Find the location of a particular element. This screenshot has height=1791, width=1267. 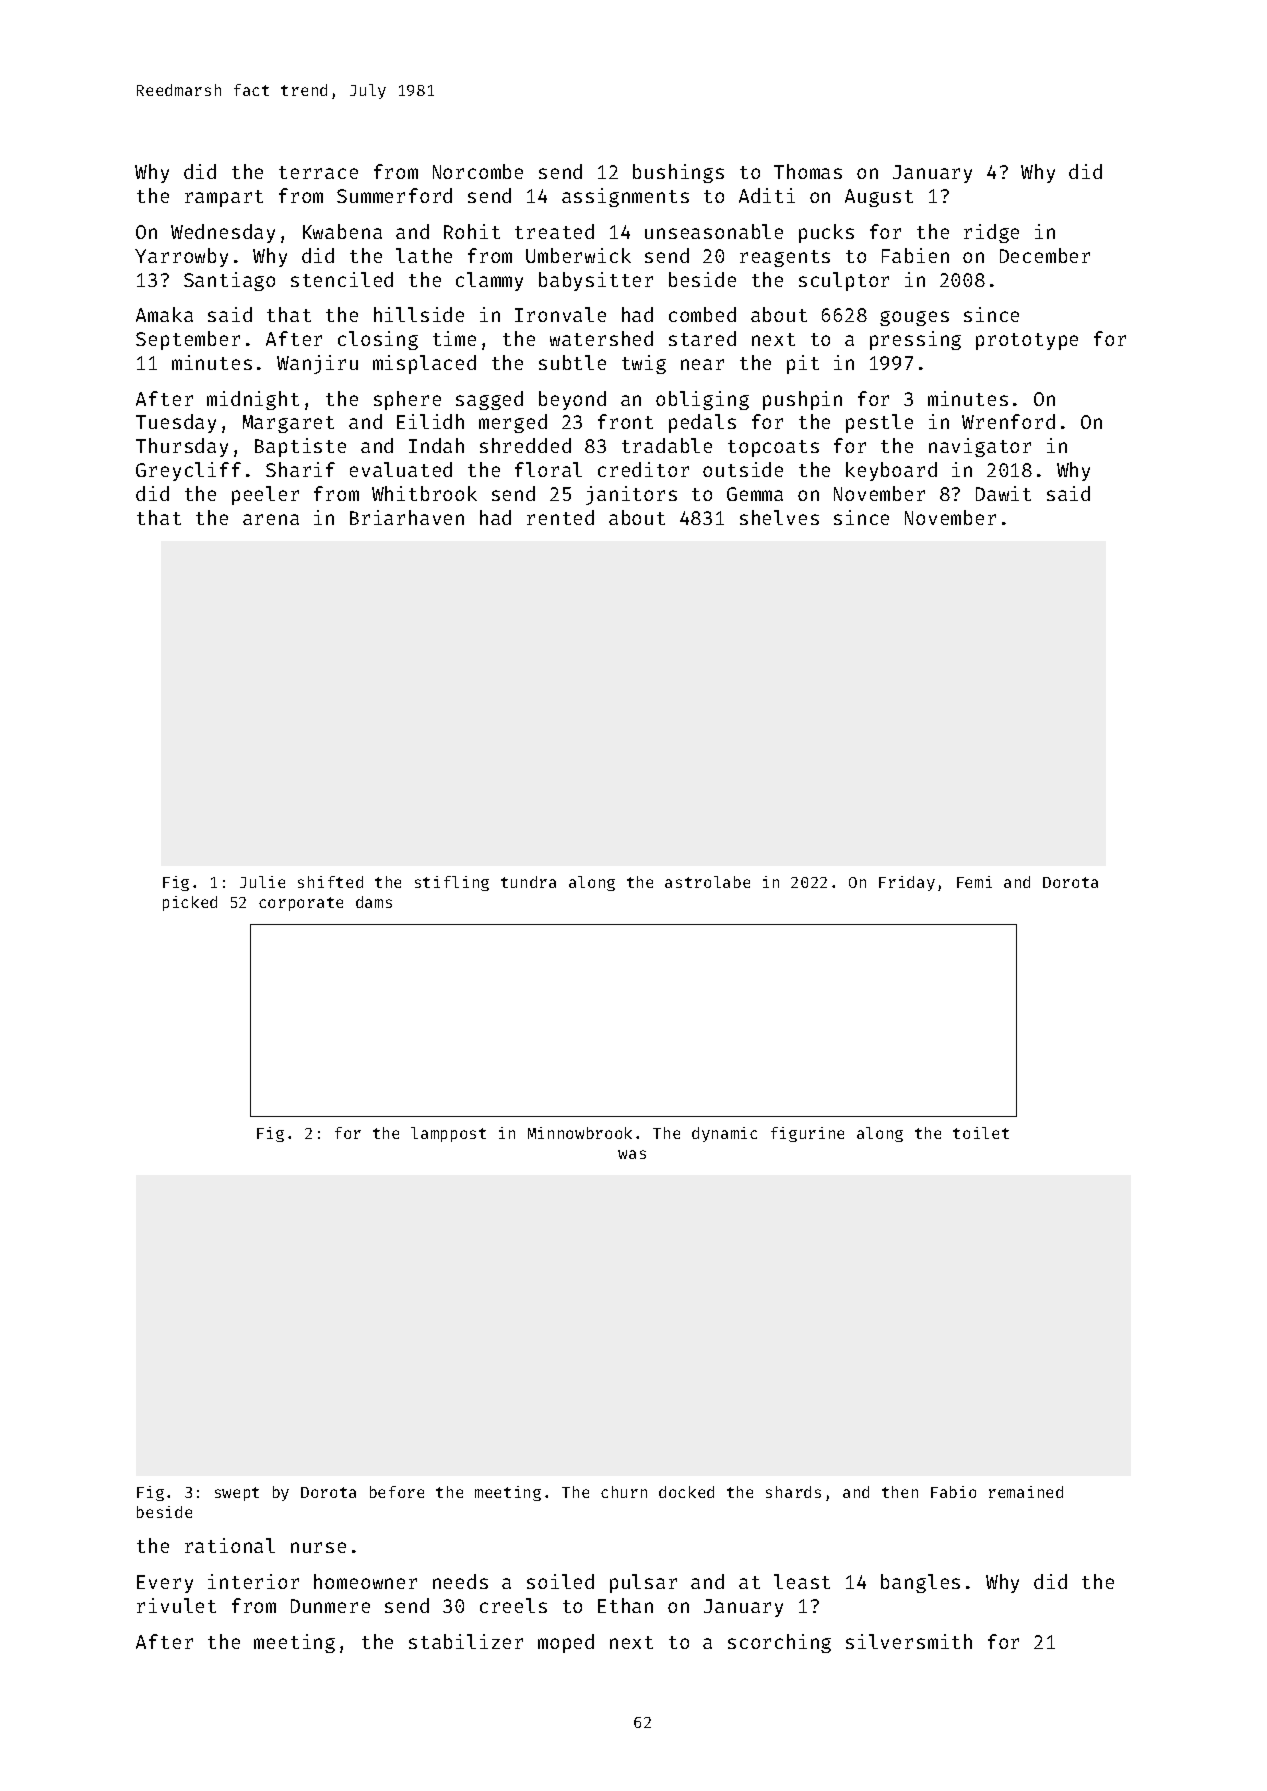

arena is located at coordinates (271, 519).
